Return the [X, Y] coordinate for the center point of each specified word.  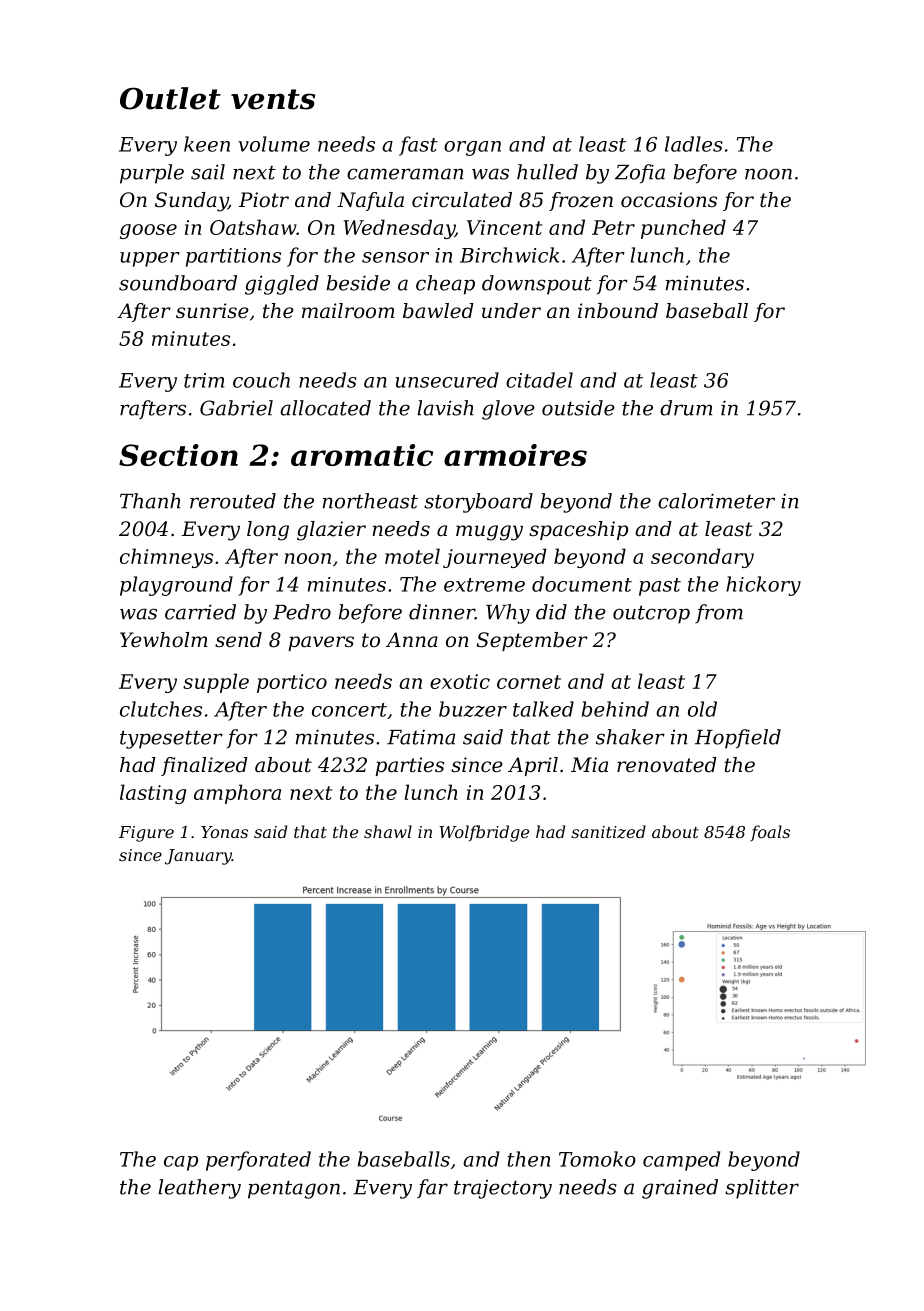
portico [292, 683]
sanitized [608, 832]
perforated [258, 1161]
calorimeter [716, 501]
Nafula [370, 201]
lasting [153, 794]
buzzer [473, 709]
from [719, 613]
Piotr [264, 200]
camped [681, 1161]
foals [770, 833]
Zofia [640, 174]
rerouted [233, 501]
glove [508, 410]
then [529, 1159]
